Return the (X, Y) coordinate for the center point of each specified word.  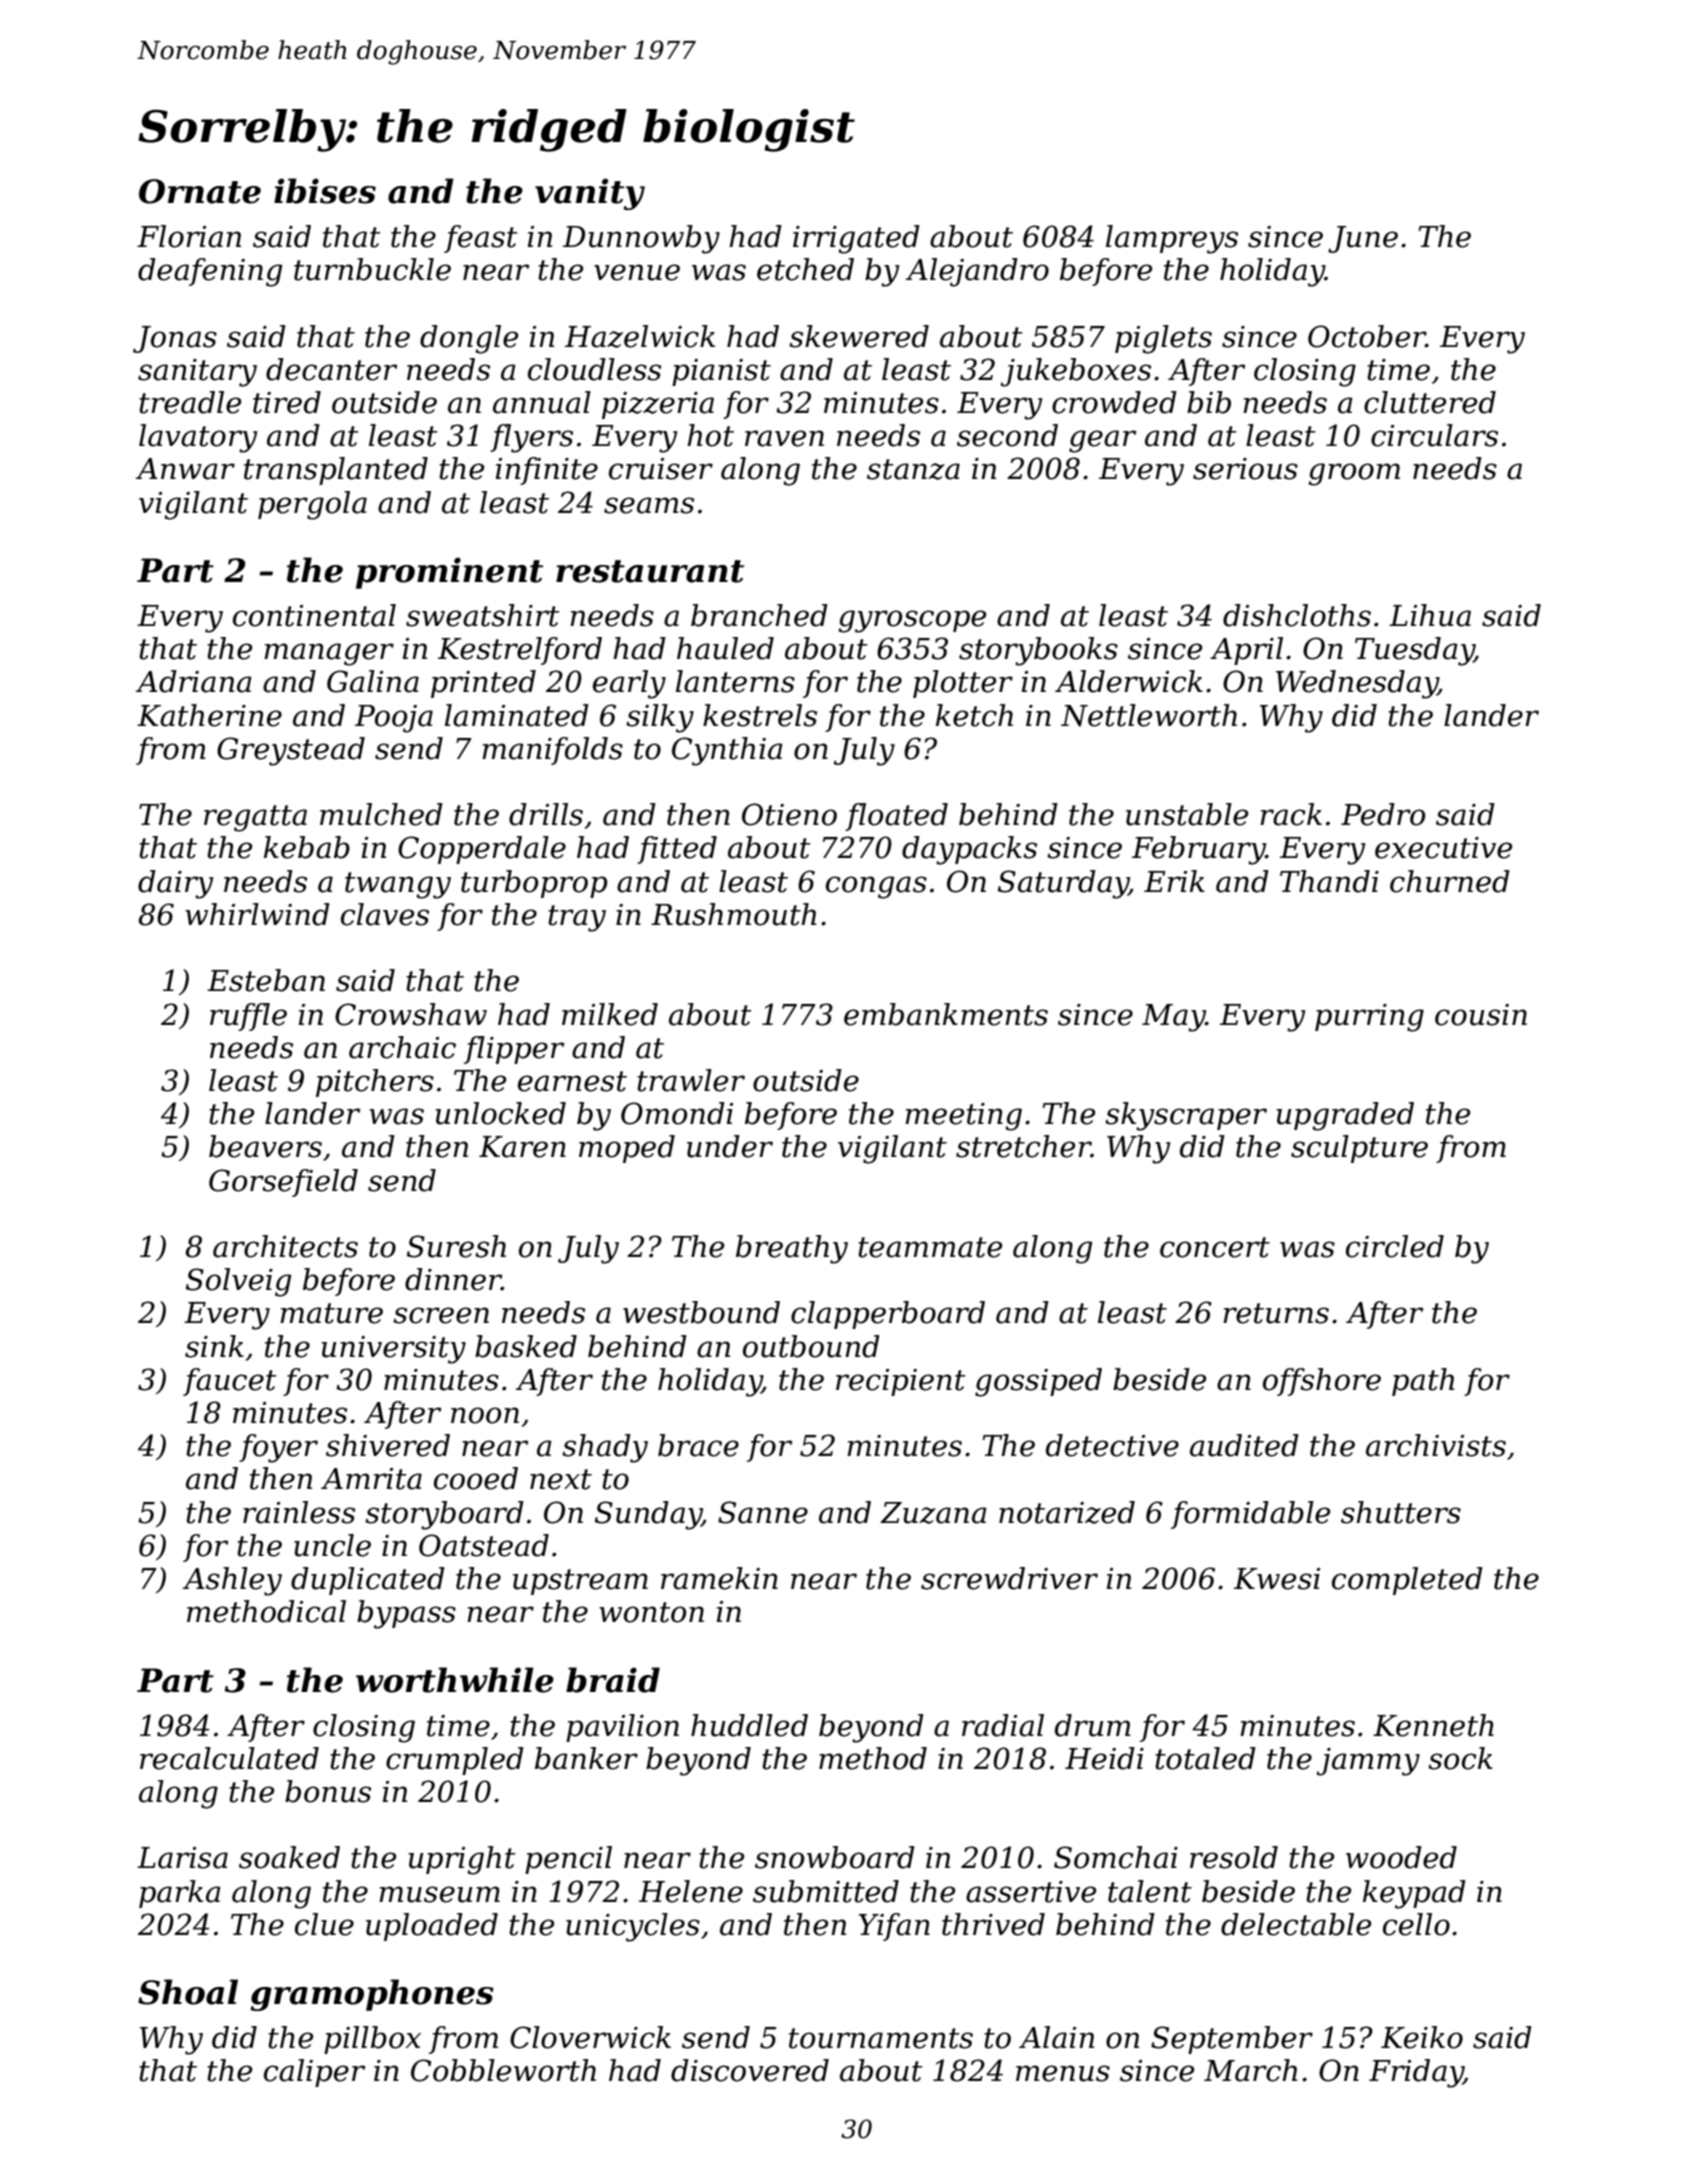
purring (1369, 1018)
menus (1063, 2073)
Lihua (1430, 615)
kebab (307, 847)
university (393, 1350)
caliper (314, 2073)
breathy (792, 1249)
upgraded (1345, 1116)
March (1250, 2070)
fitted (677, 850)
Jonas (175, 339)
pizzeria (658, 405)
